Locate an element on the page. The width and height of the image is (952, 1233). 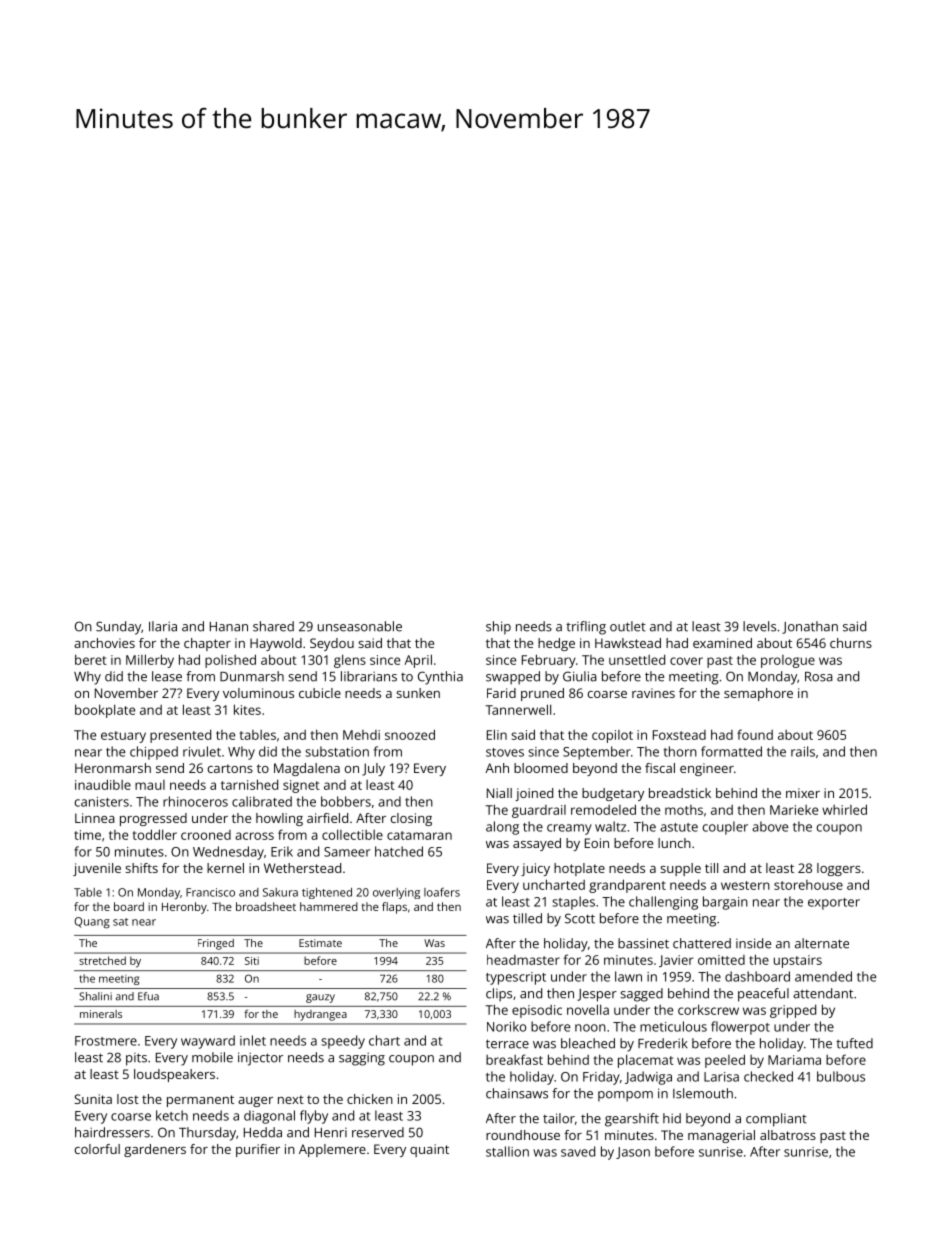
Frostmere is located at coordinates (106, 1041).
